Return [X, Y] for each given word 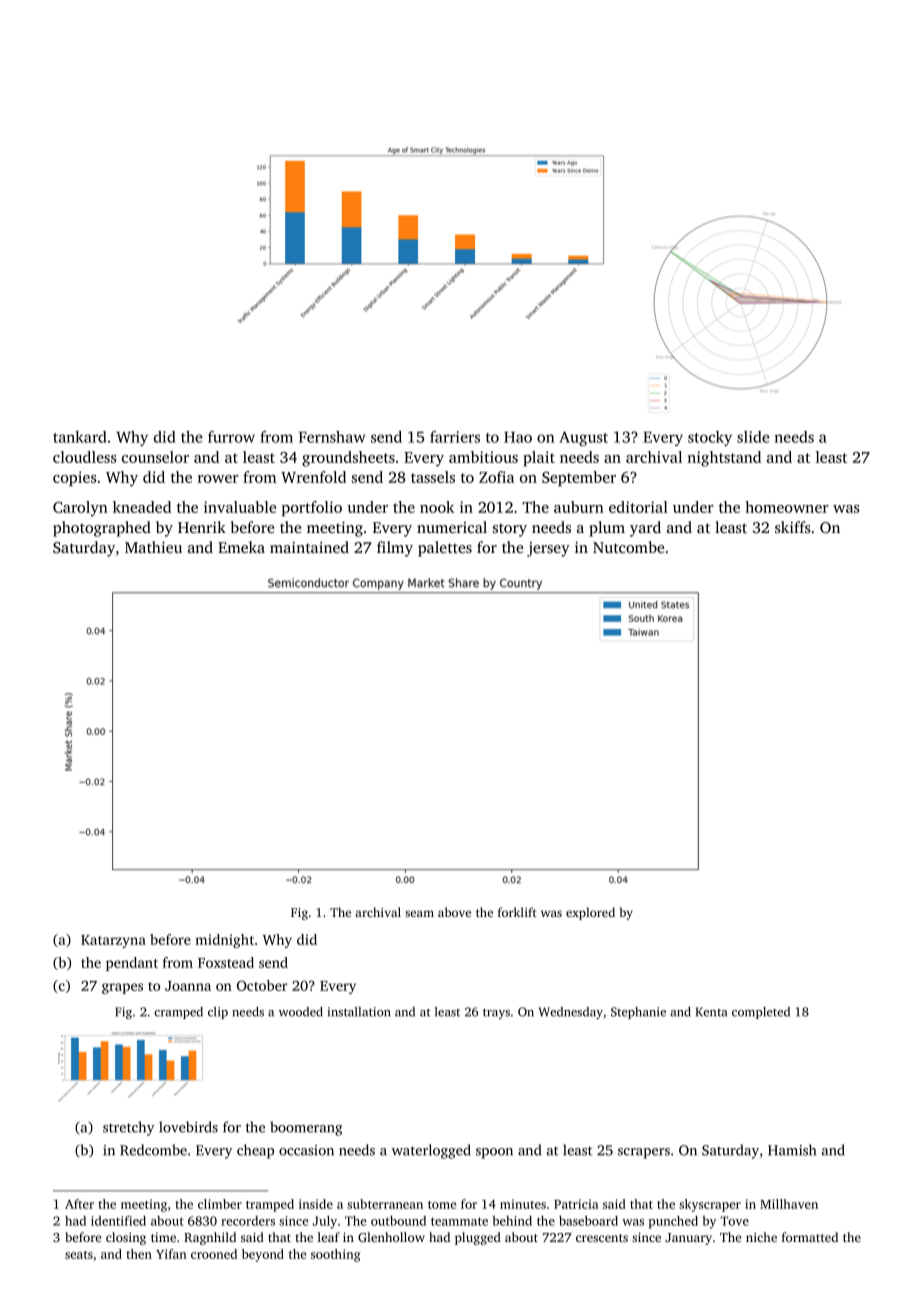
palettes [445, 549]
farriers [455, 437]
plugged [478, 1238]
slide [753, 437]
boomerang [306, 1128]
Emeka [241, 547]
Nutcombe [628, 547]
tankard [80, 437]
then [139, 1254]
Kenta [711, 1012]
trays [496, 1013]
